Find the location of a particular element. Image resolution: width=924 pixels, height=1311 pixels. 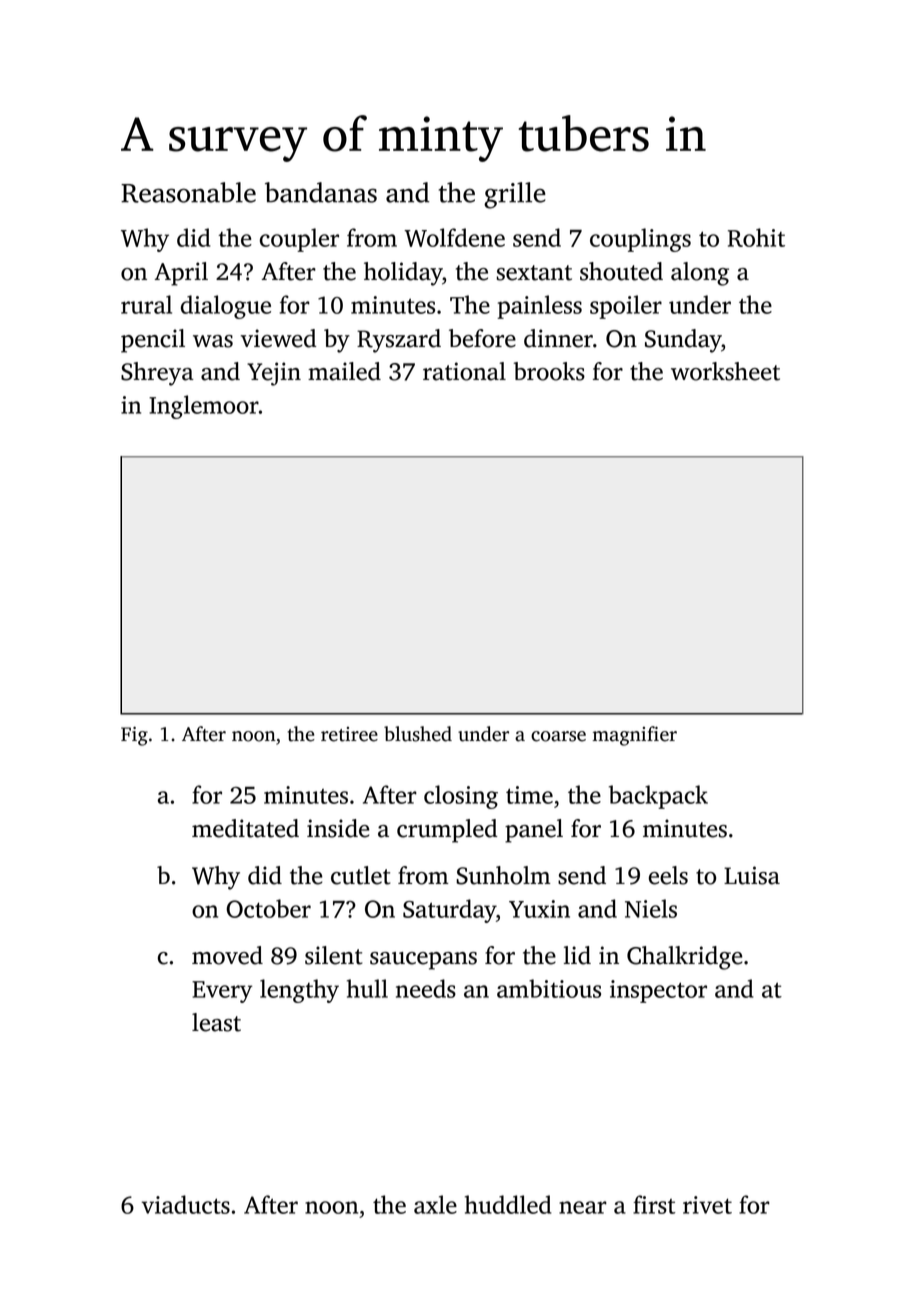

viaducts is located at coordinates (185, 1204).
